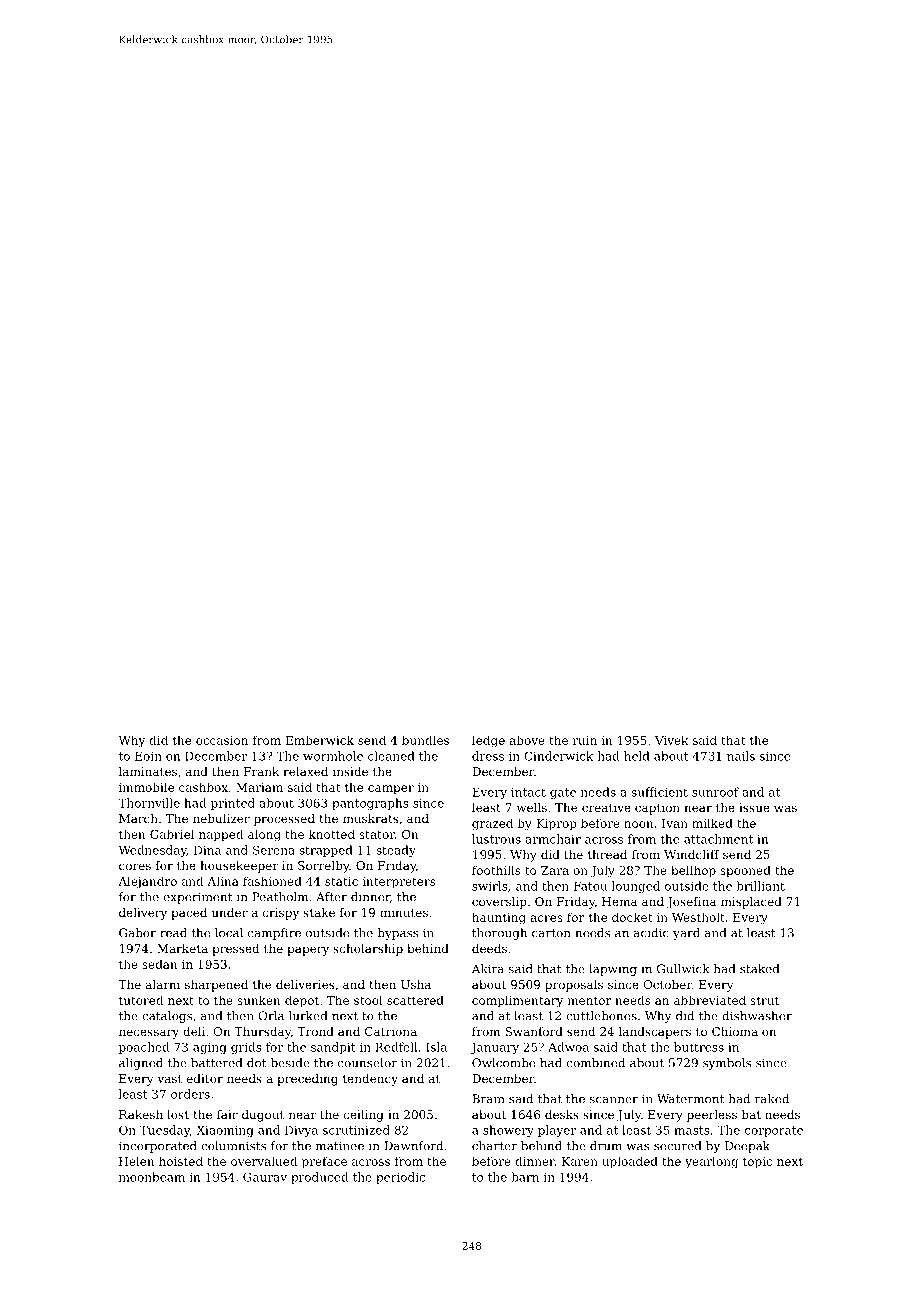 Image resolution: width=924 pixels, height=1308 pixels. I want to click on Tuesday, so click(165, 1131).
